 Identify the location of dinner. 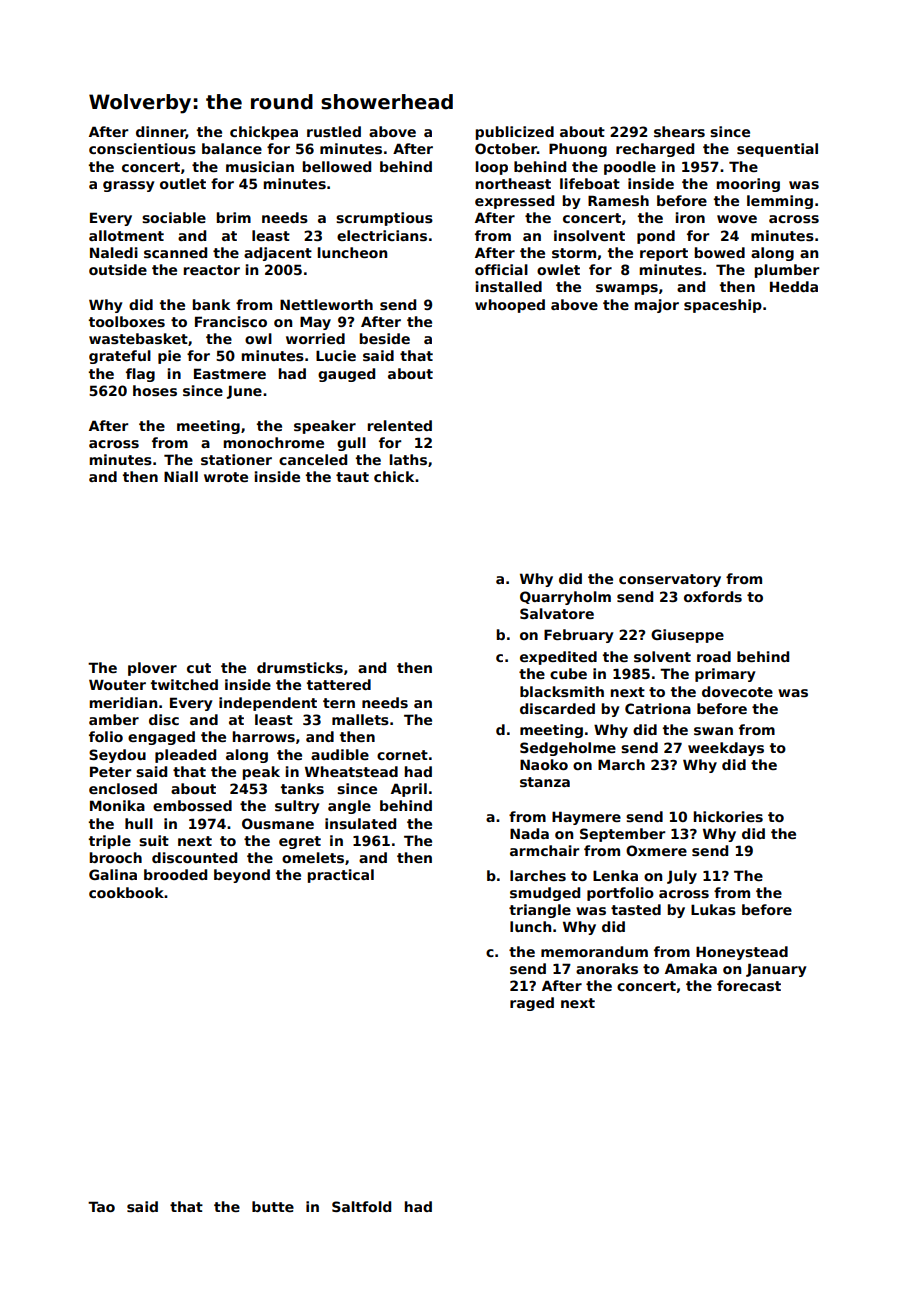
(161, 132).
